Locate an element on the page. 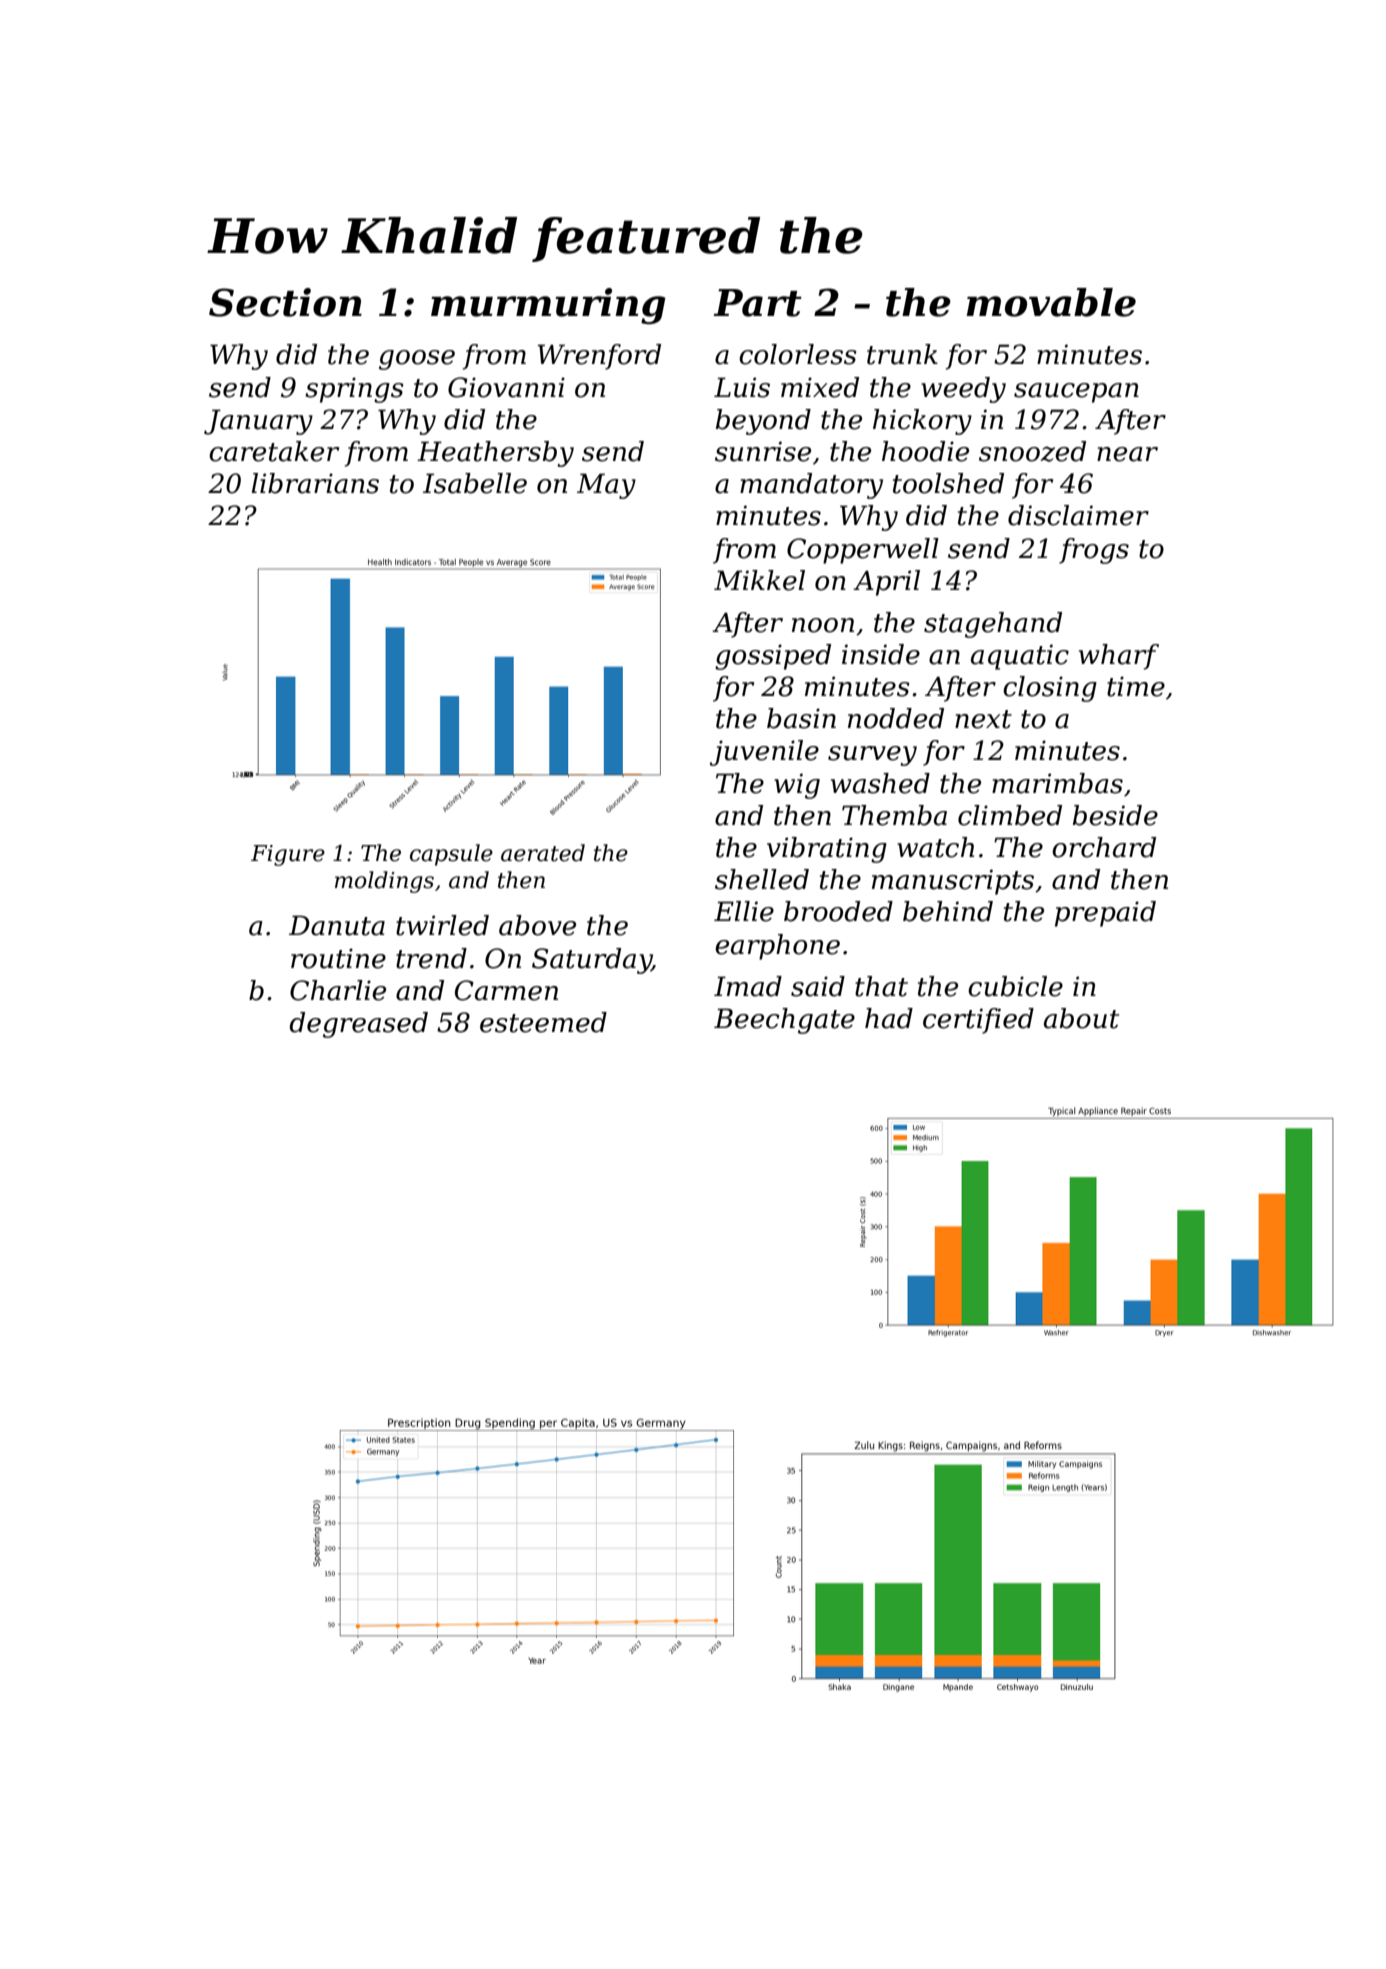 Image resolution: width=1386 pixels, height=1969 pixels. gossiped is located at coordinates (773, 657).
